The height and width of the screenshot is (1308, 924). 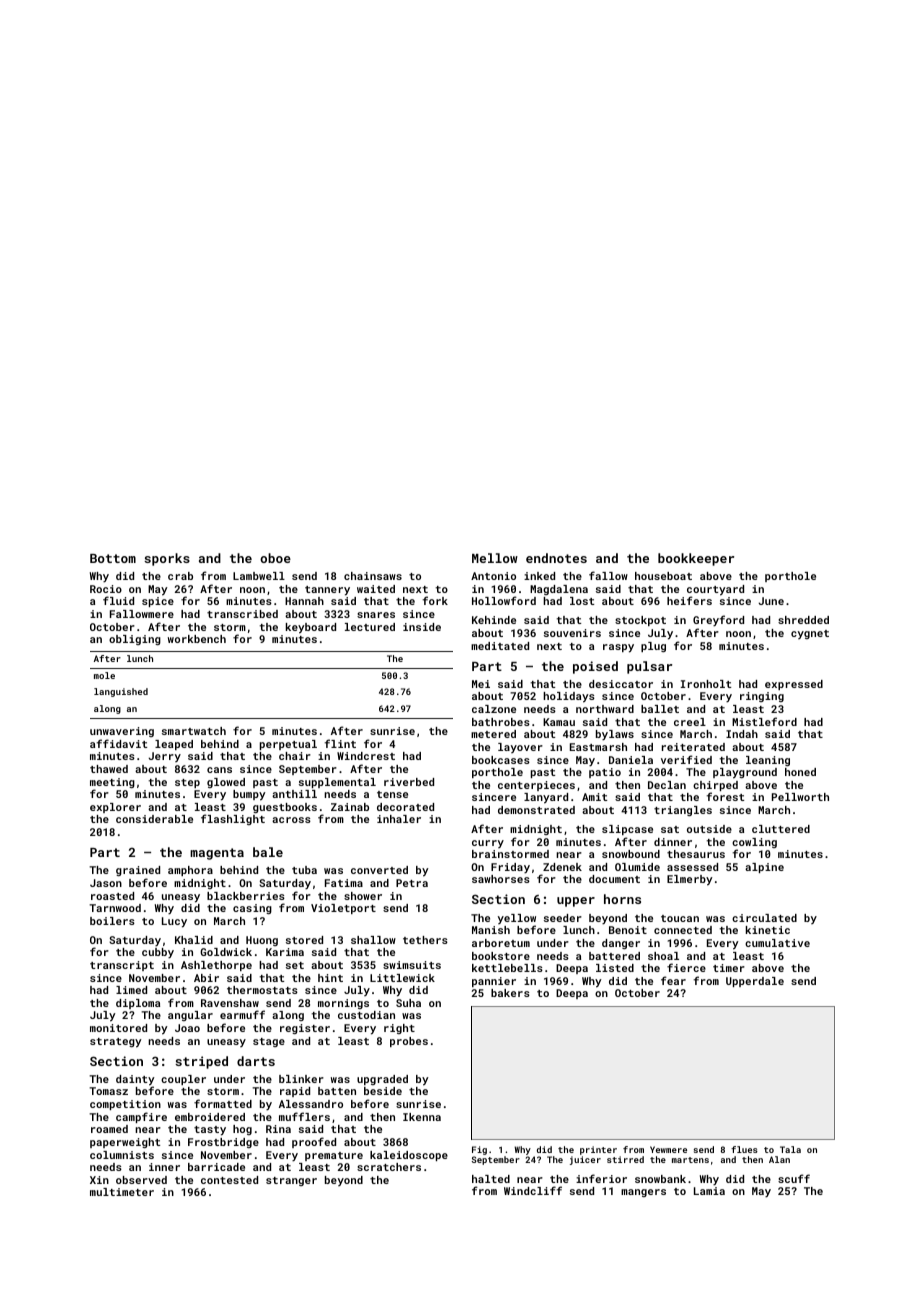 What do you see at coordinates (764, 918) in the screenshot?
I see `circulated` at bounding box center [764, 918].
